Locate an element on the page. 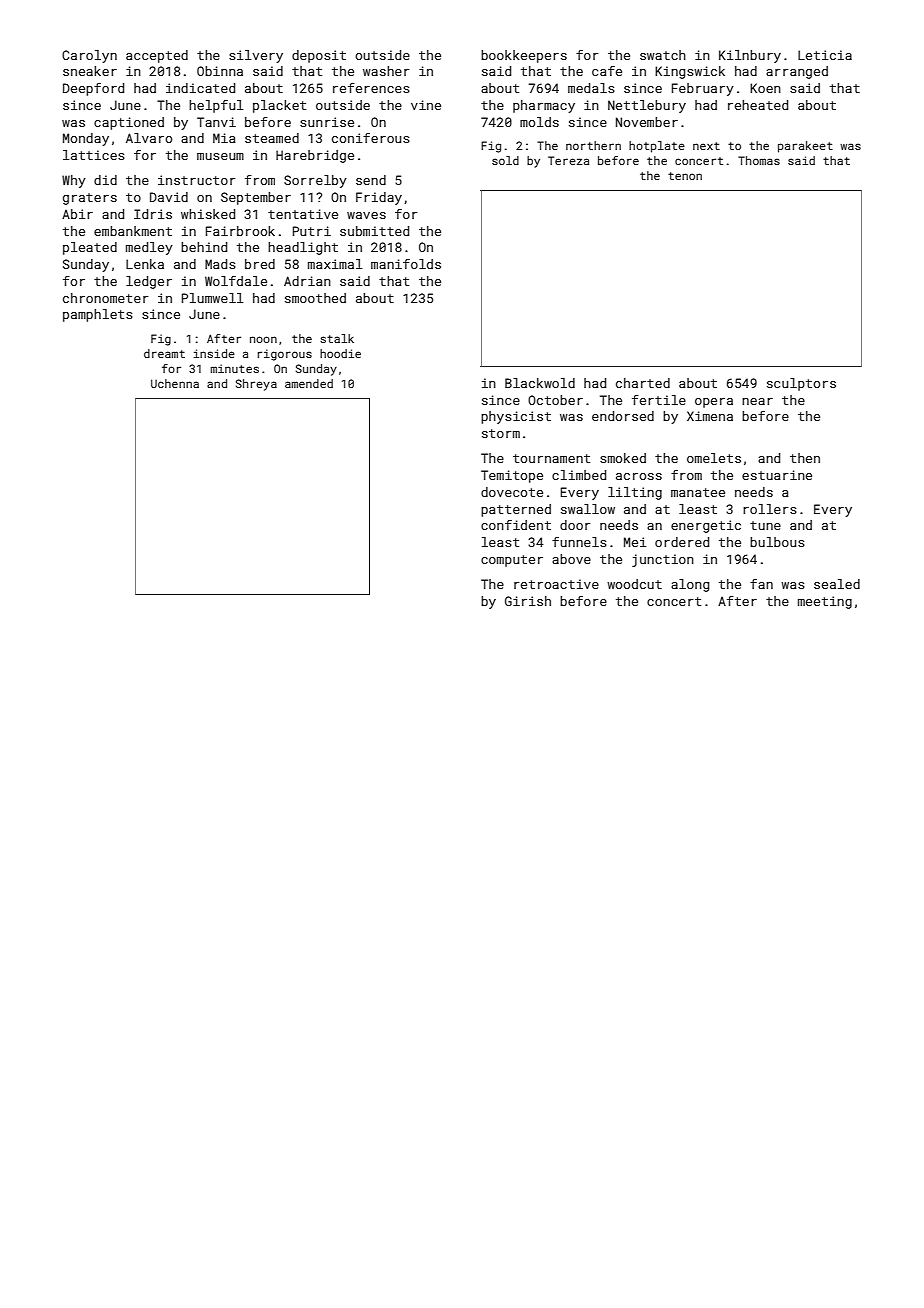  bookkeepers is located at coordinates (524, 56).
